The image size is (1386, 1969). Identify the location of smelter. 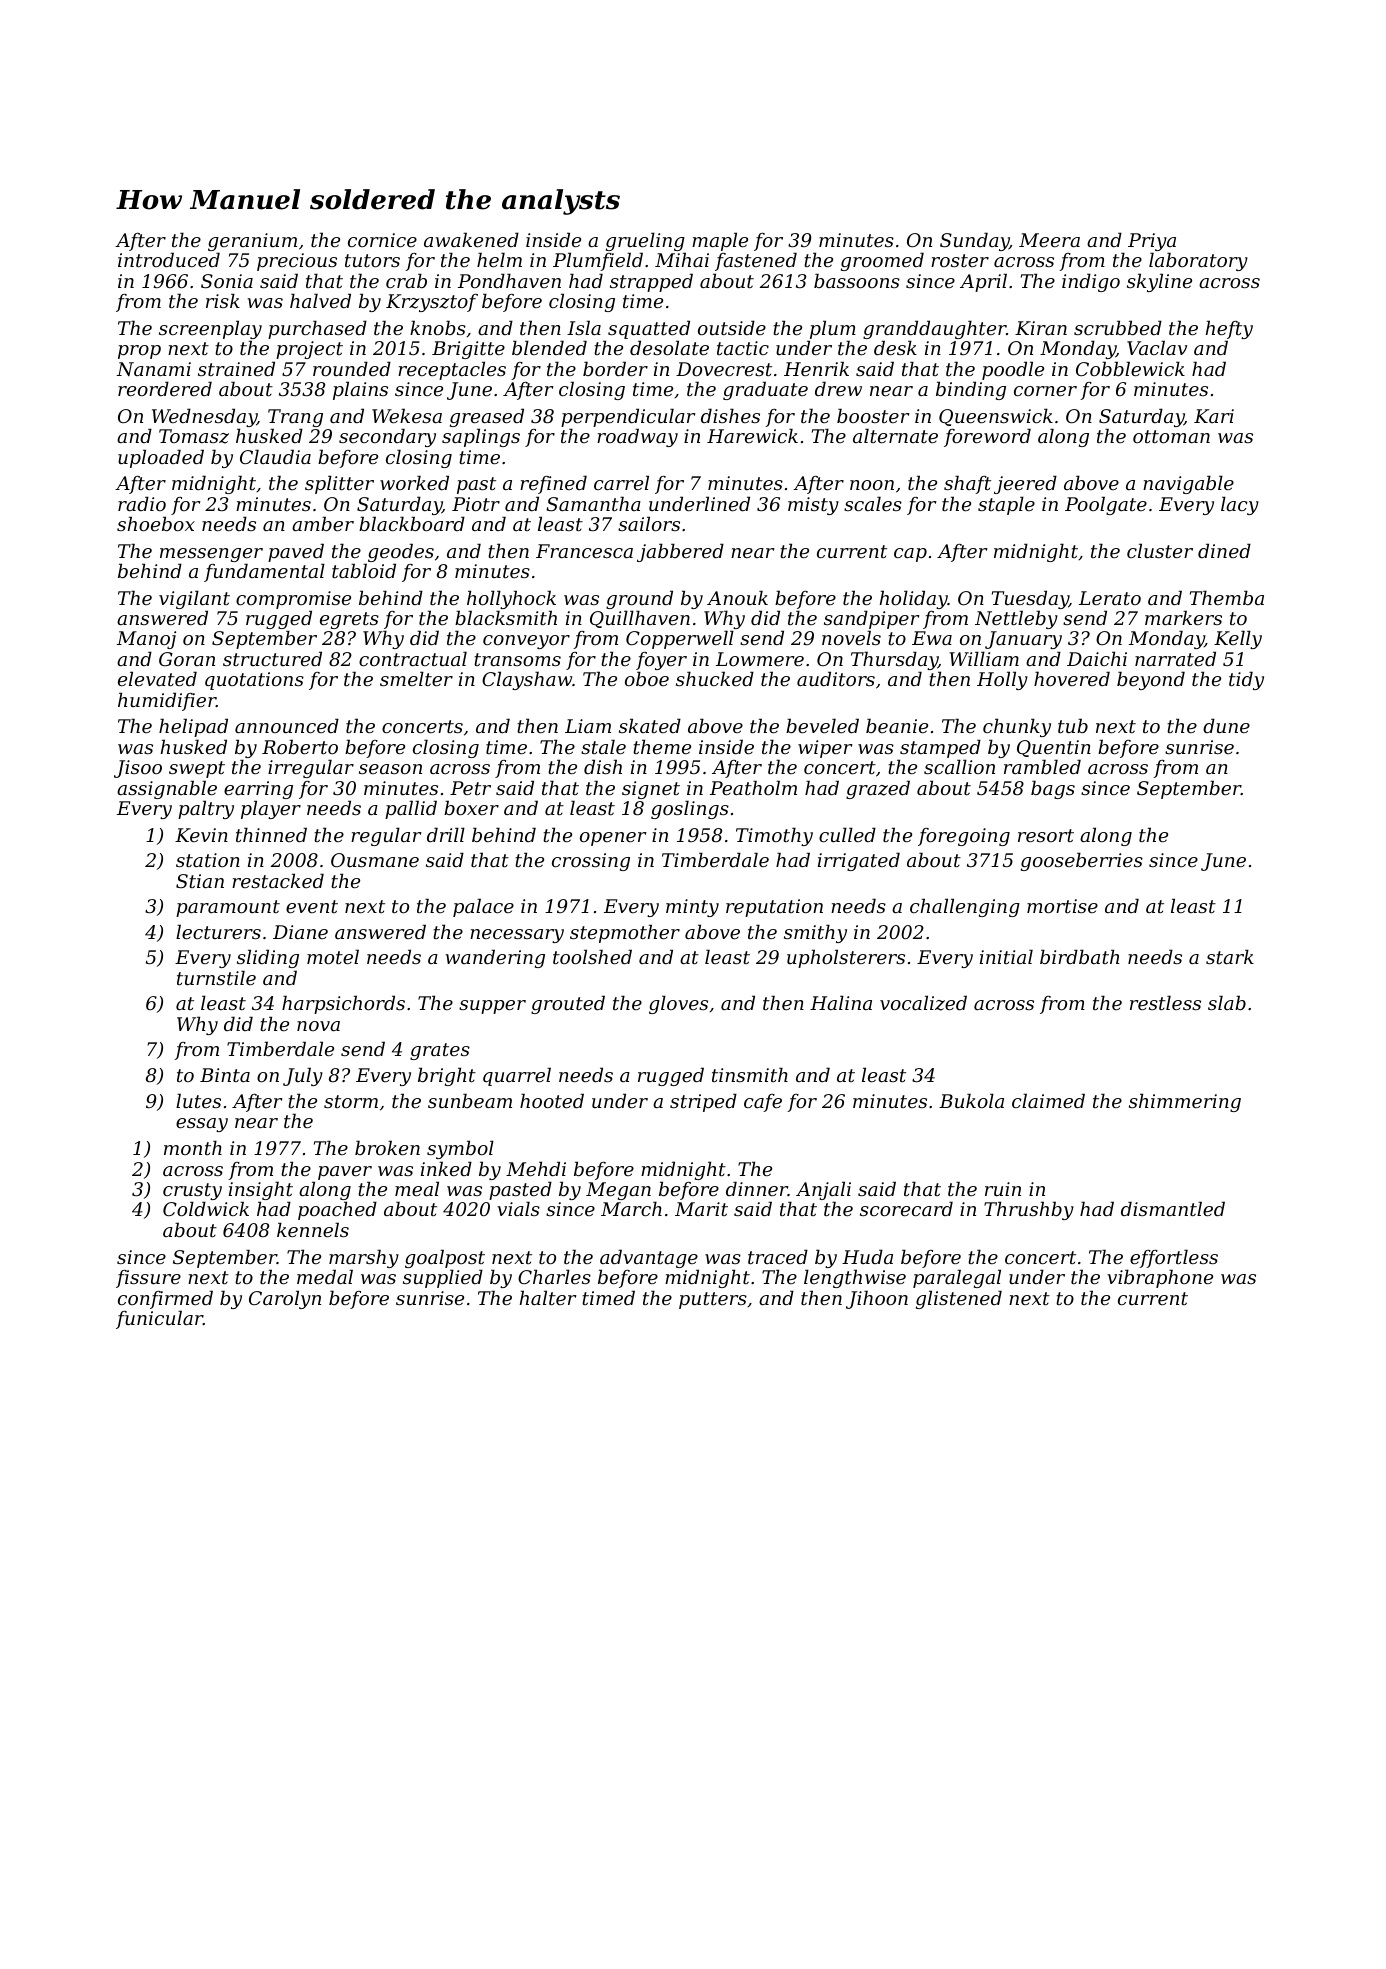
(416, 678).
